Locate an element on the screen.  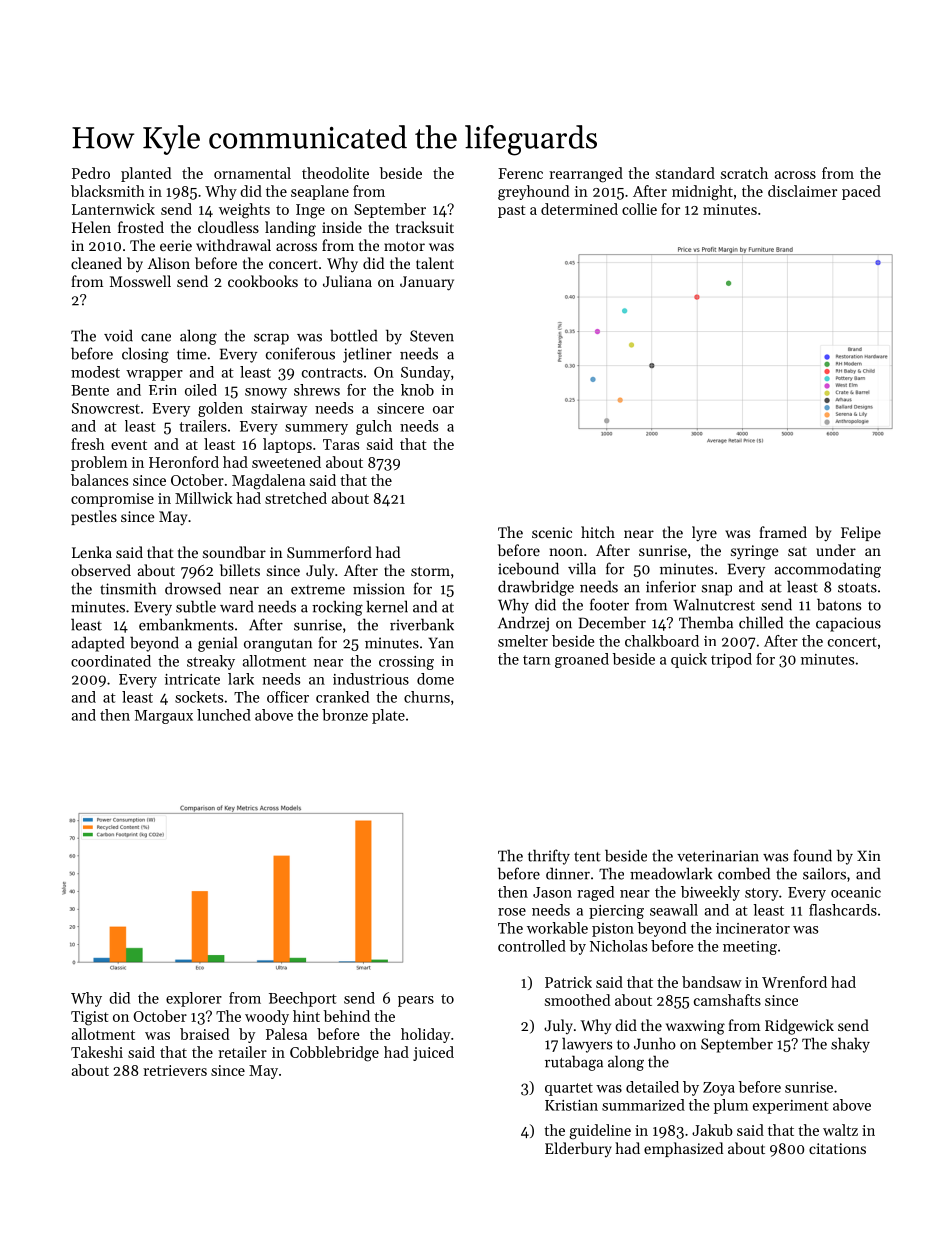
Snowcrest is located at coordinates (106, 408).
